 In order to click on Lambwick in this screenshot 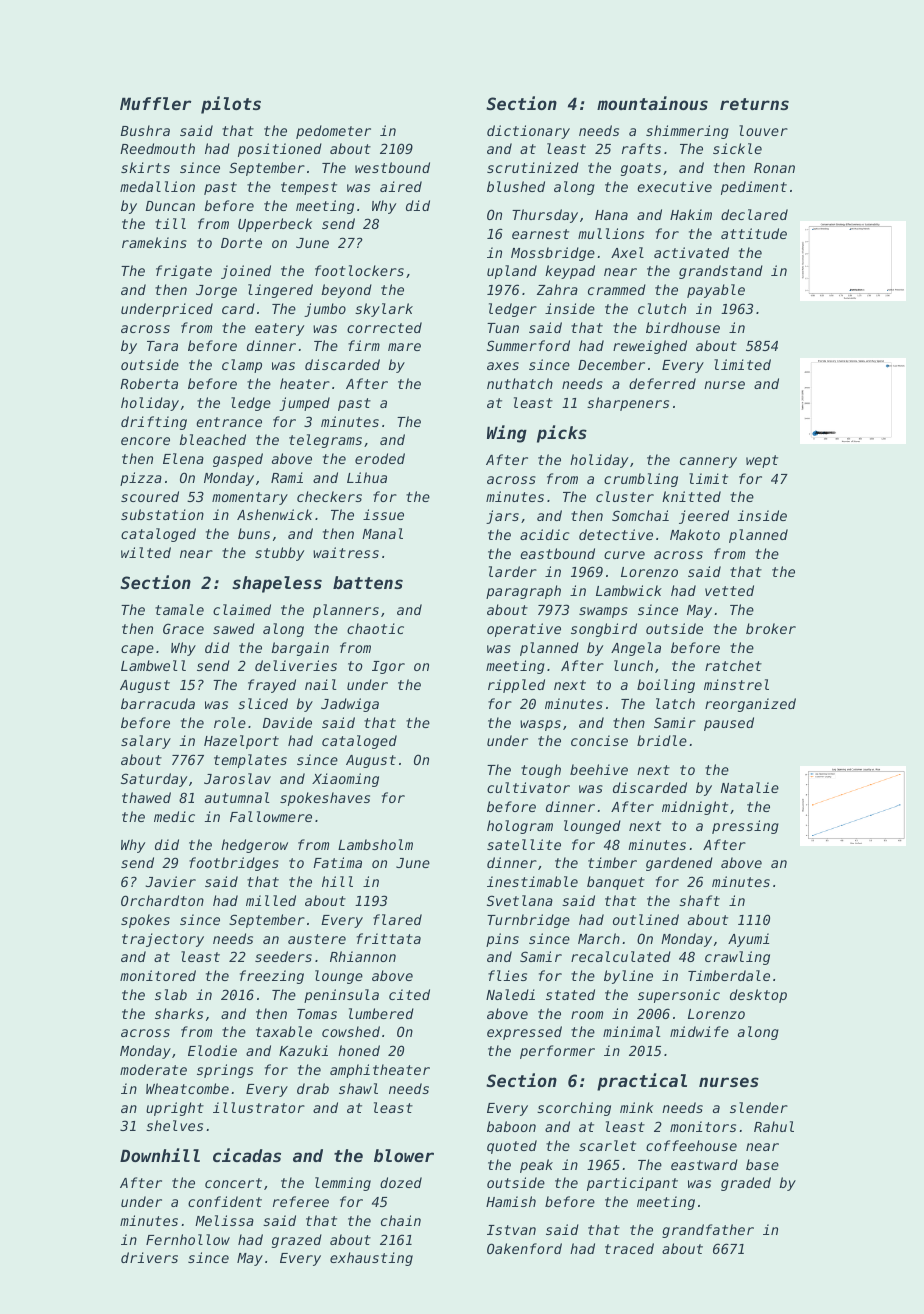, I will do `click(629, 590)`.
